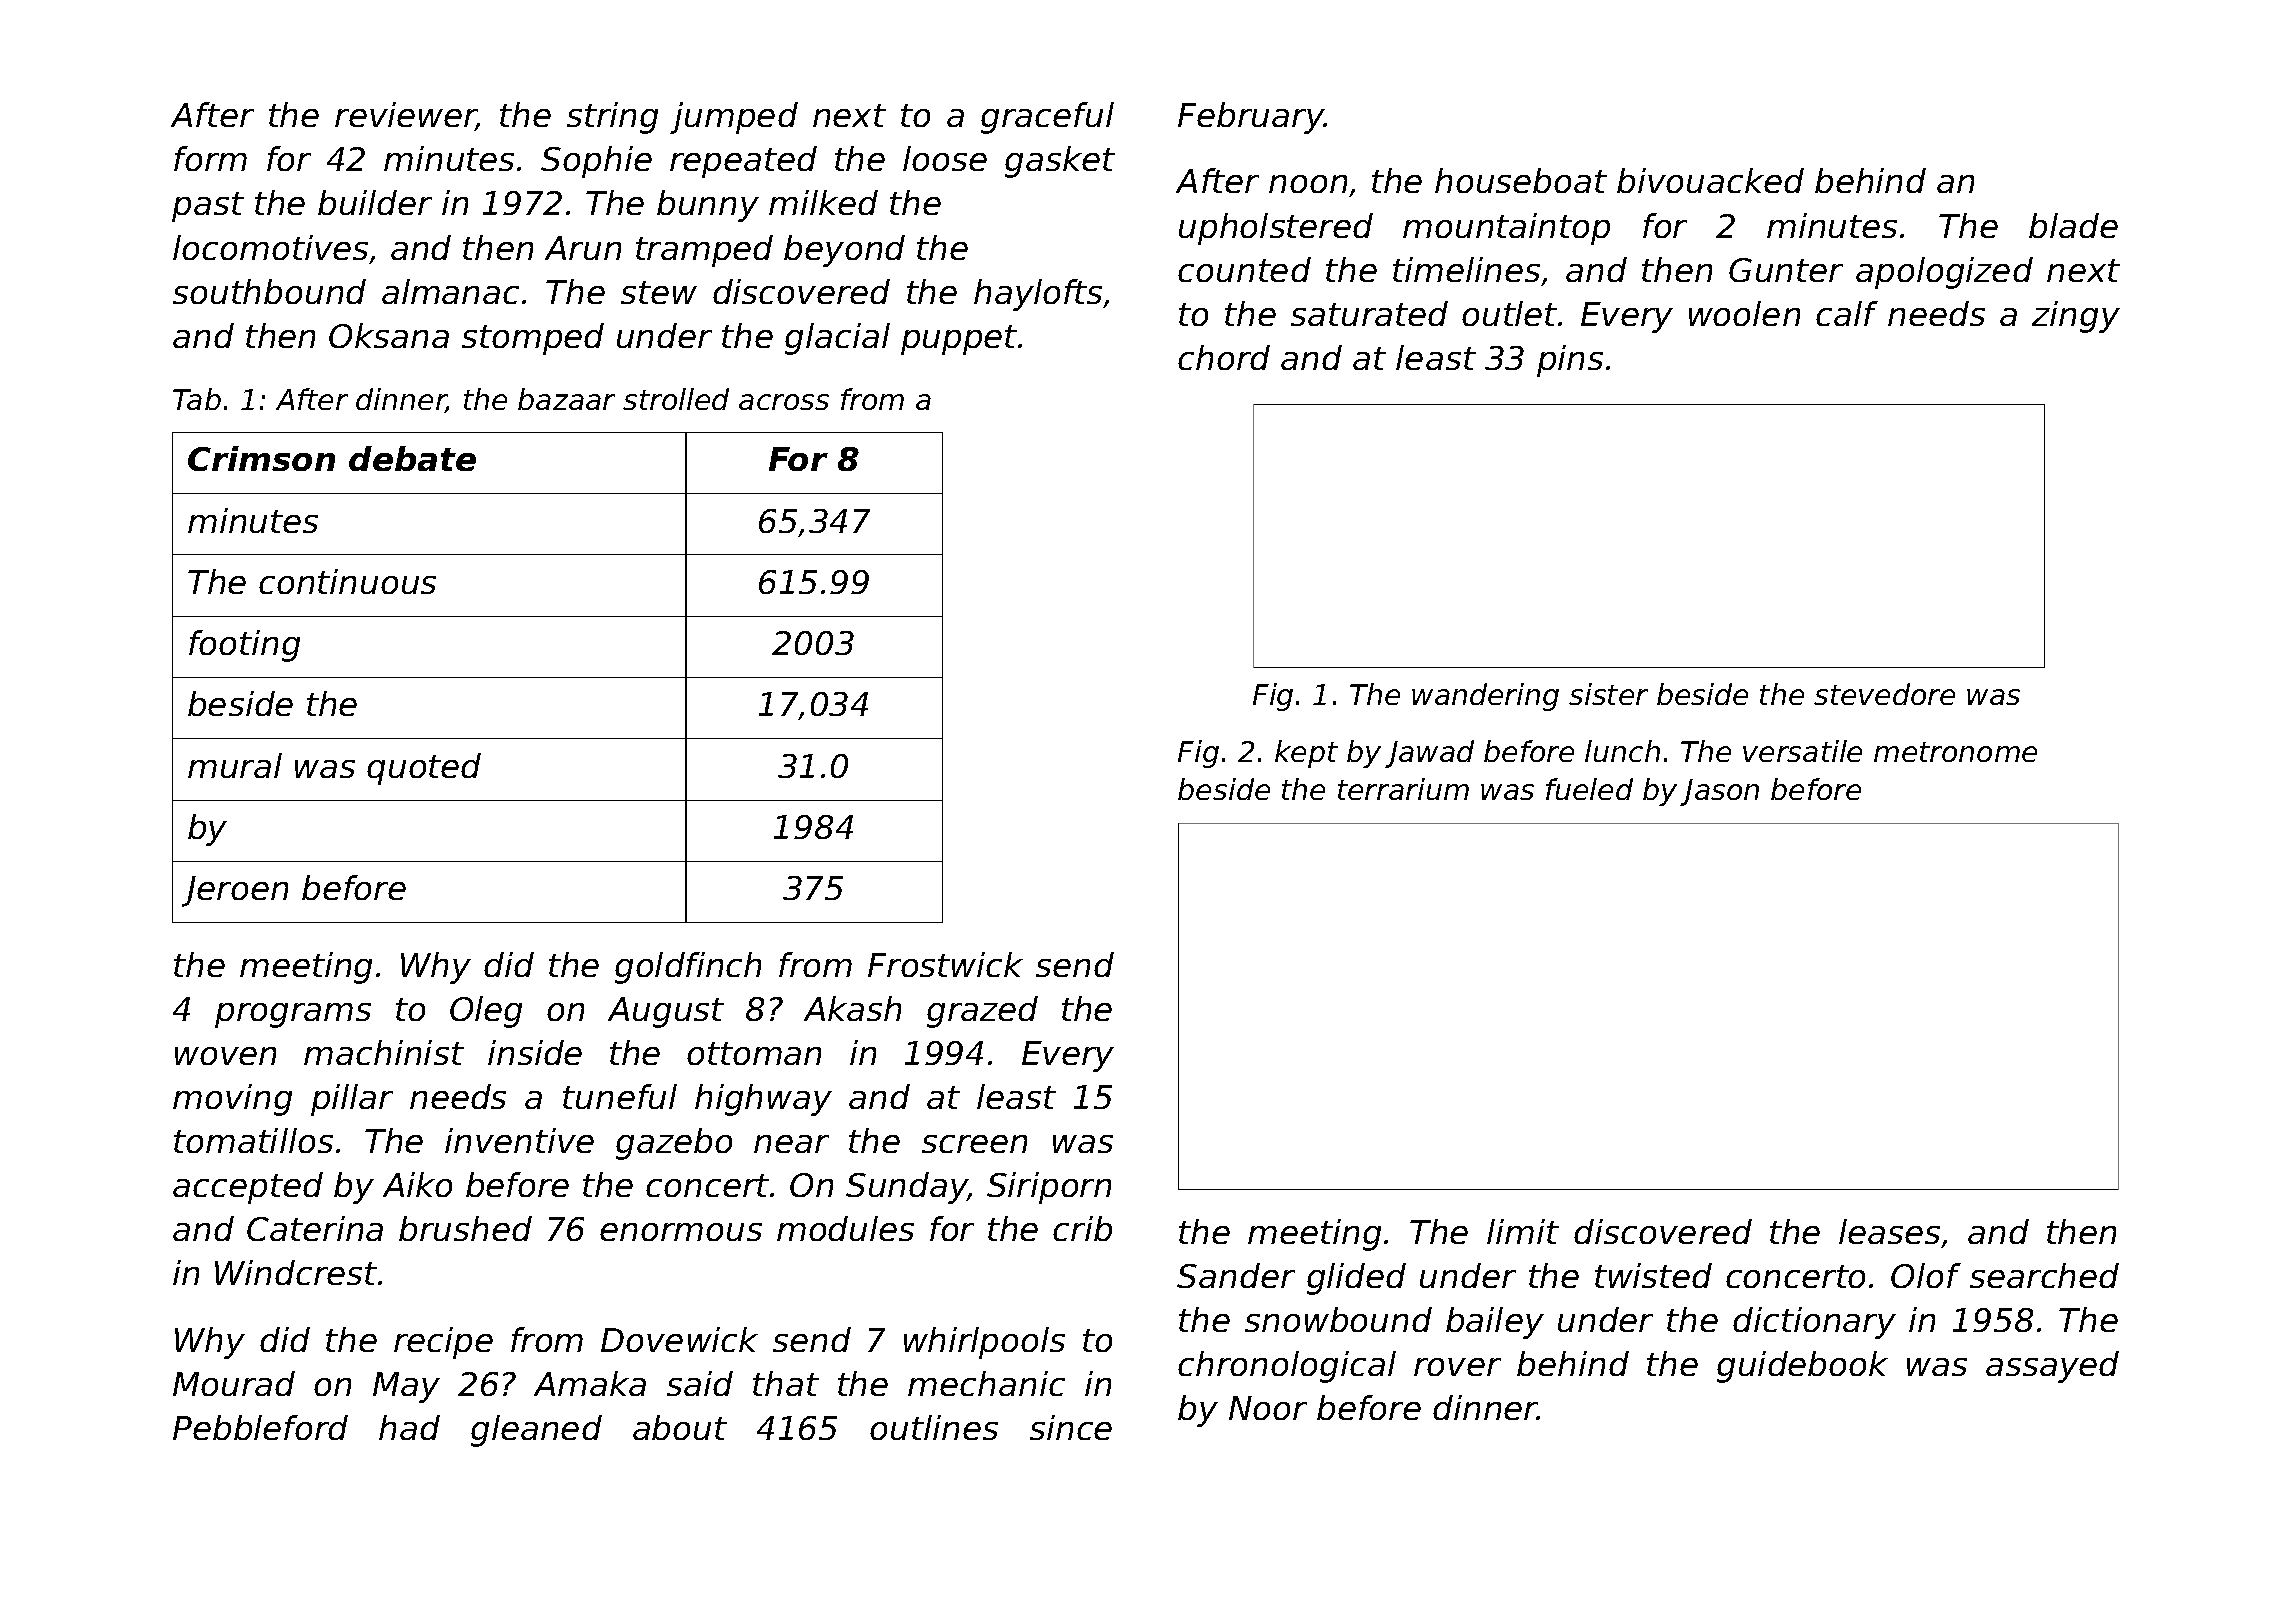 The width and height of the screenshot is (2292, 1620). What do you see at coordinates (1719, 792) in the screenshot?
I see `Jason` at bounding box center [1719, 792].
